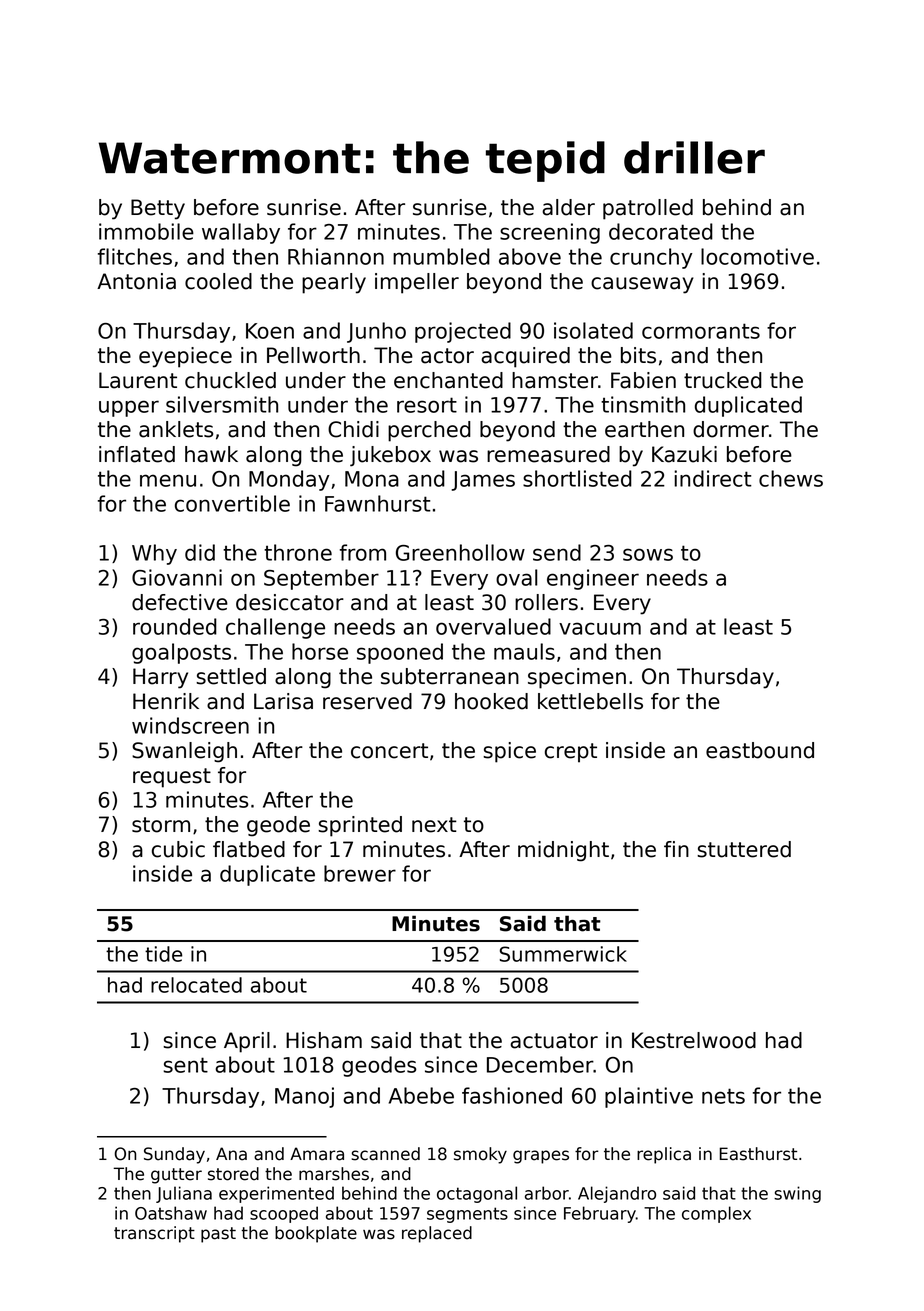  Describe the element at coordinates (716, 1214) in the screenshot. I see `complex` at that location.
